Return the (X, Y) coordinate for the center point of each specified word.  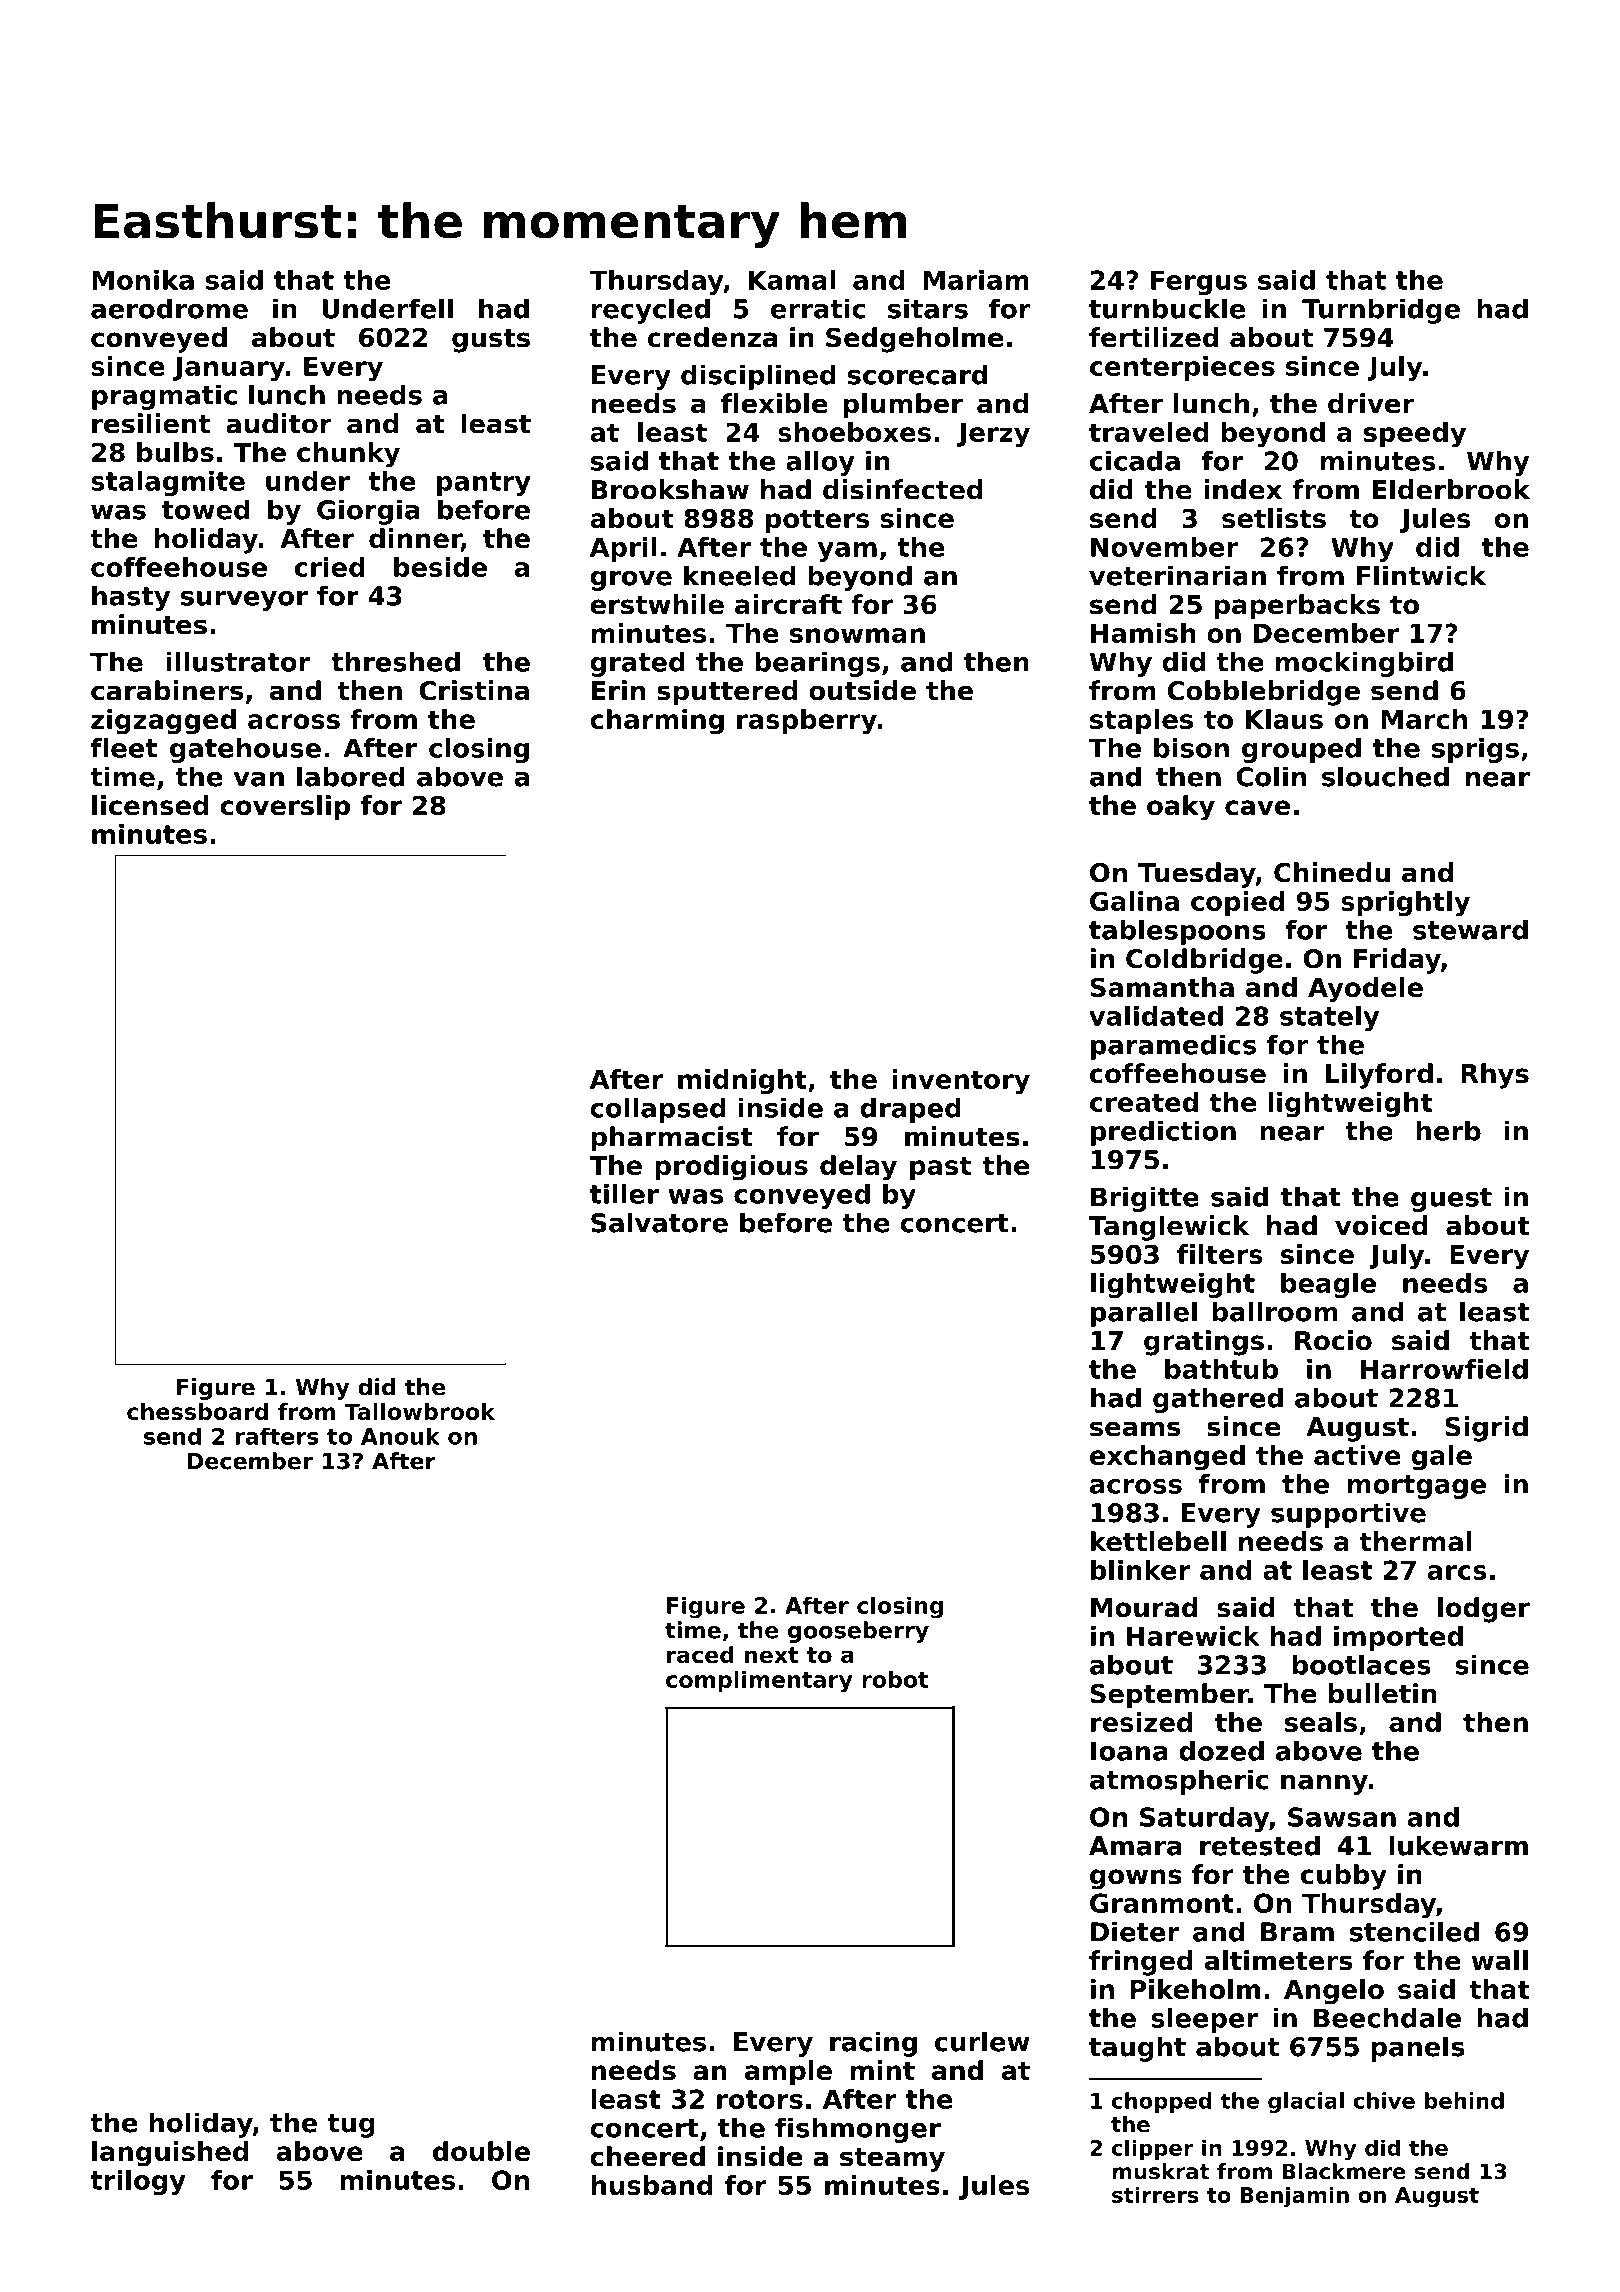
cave (1257, 808)
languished (170, 2154)
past (940, 1168)
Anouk (400, 1436)
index (1243, 489)
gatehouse (245, 750)
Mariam (976, 280)
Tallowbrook (419, 1411)
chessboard (197, 1411)
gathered (1218, 1400)
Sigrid (1486, 1429)
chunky (348, 455)
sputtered (727, 693)
